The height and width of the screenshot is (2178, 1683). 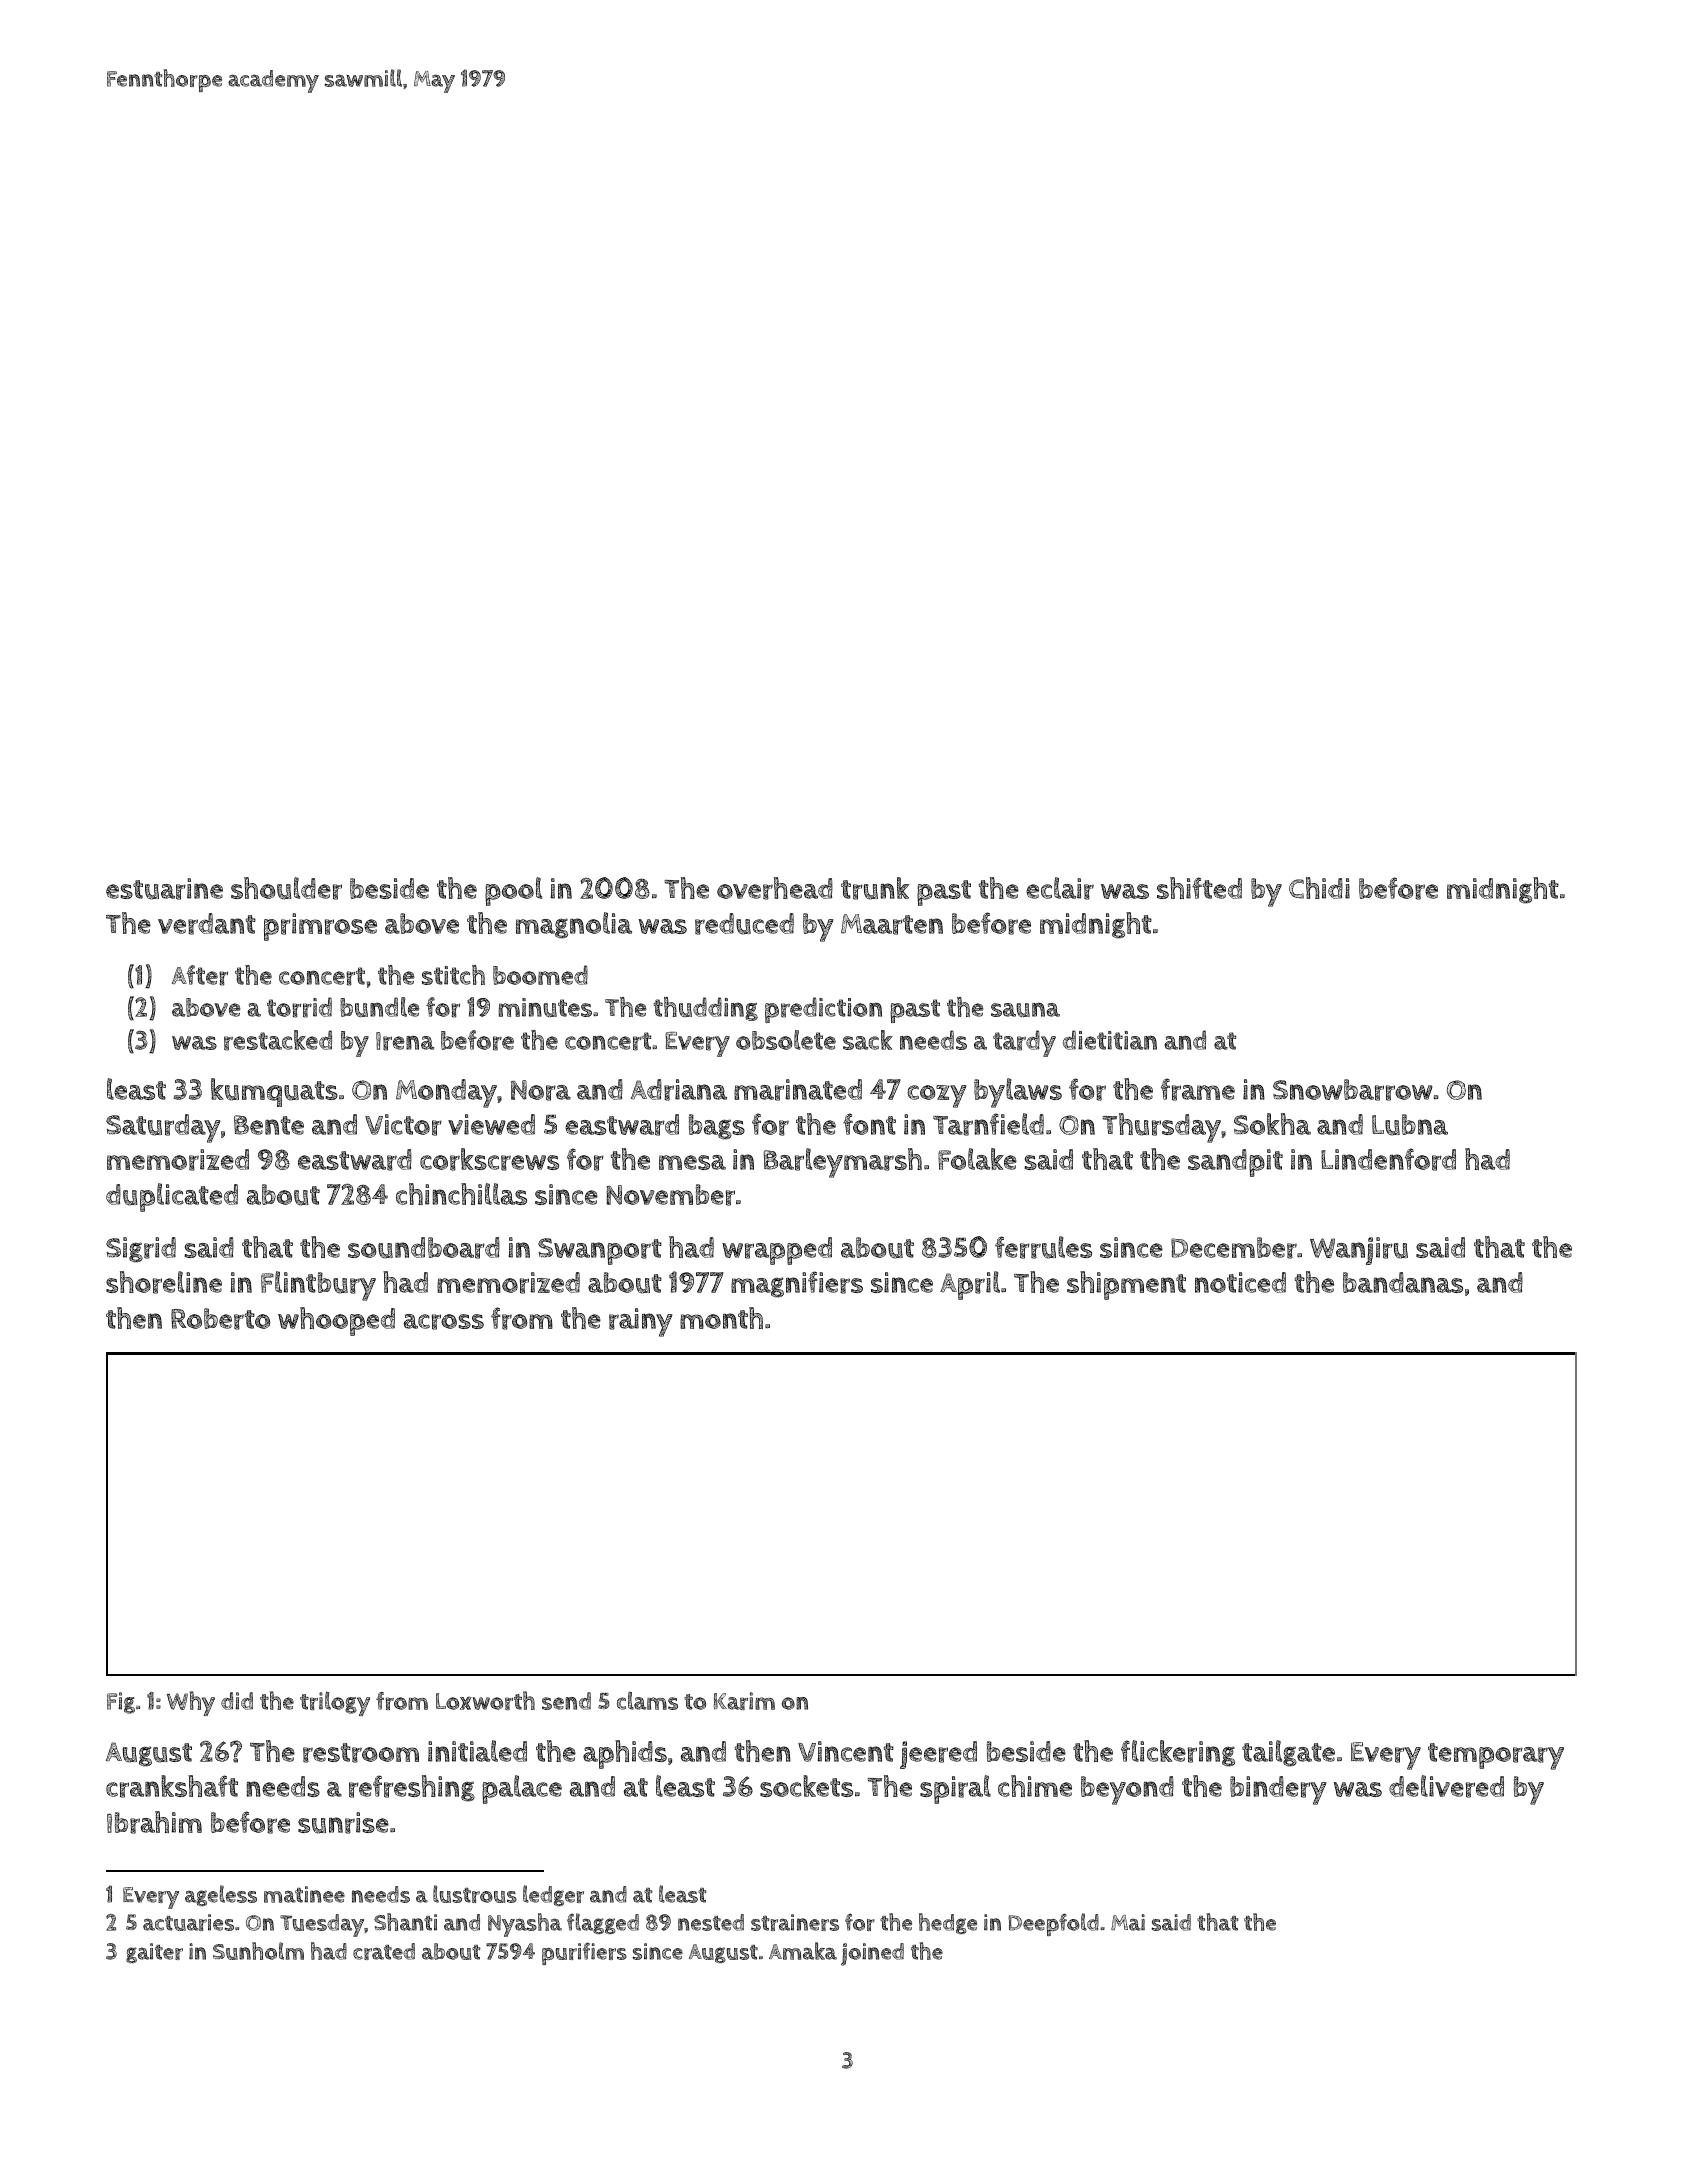 I want to click on chinchillas, so click(x=461, y=1194).
